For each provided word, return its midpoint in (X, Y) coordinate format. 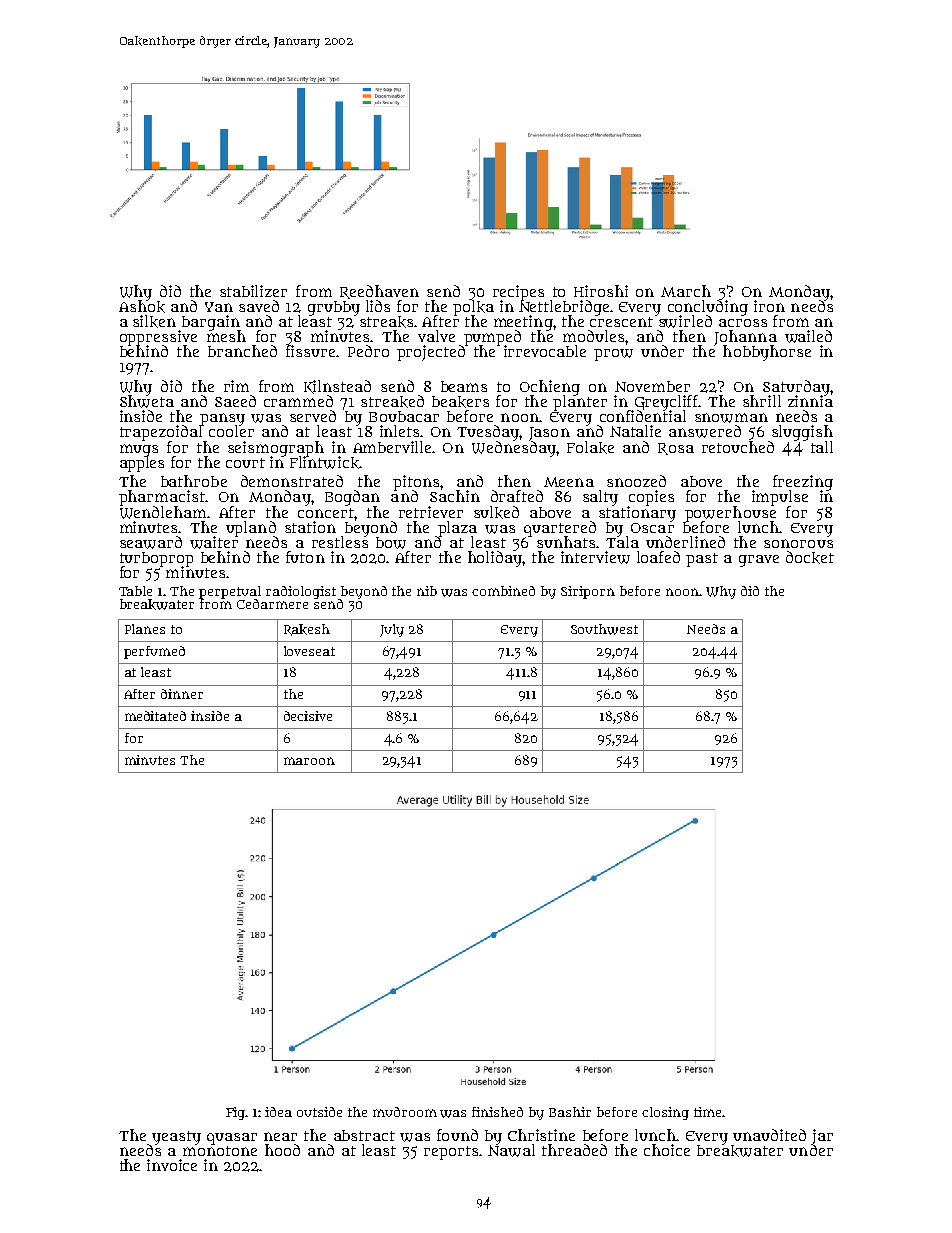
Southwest (604, 629)
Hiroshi (601, 291)
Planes (145, 629)
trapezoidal (161, 433)
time (707, 1112)
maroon (309, 761)
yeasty (176, 1137)
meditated (155, 716)
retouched (738, 447)
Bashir (570, 1112)
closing (665, 1113)
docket (810, 557)
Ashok (142, 307)
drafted (517, 496)
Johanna (745, 338)
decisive (308, 716)
